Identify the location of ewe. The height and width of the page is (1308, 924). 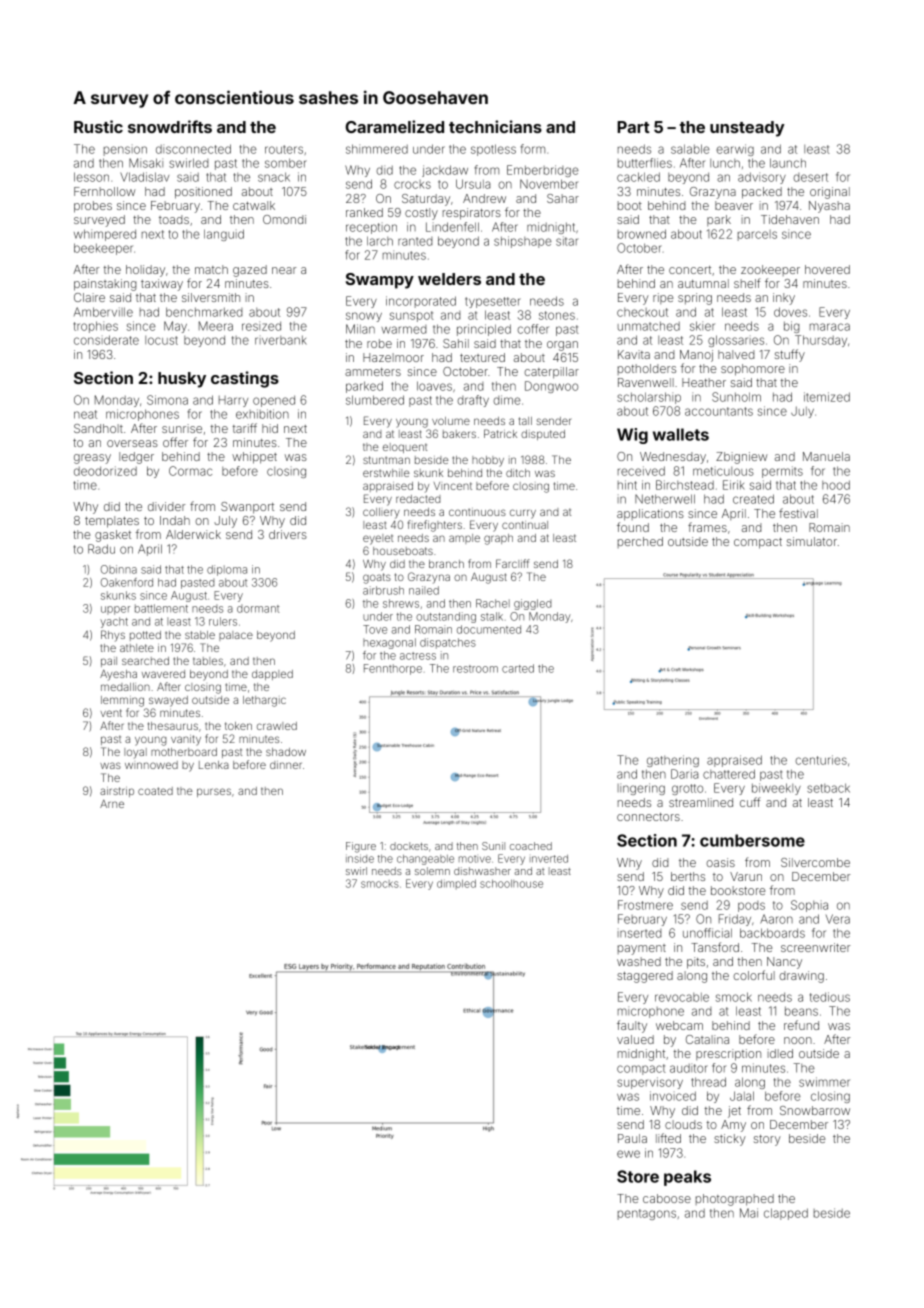
(628, 1154).
